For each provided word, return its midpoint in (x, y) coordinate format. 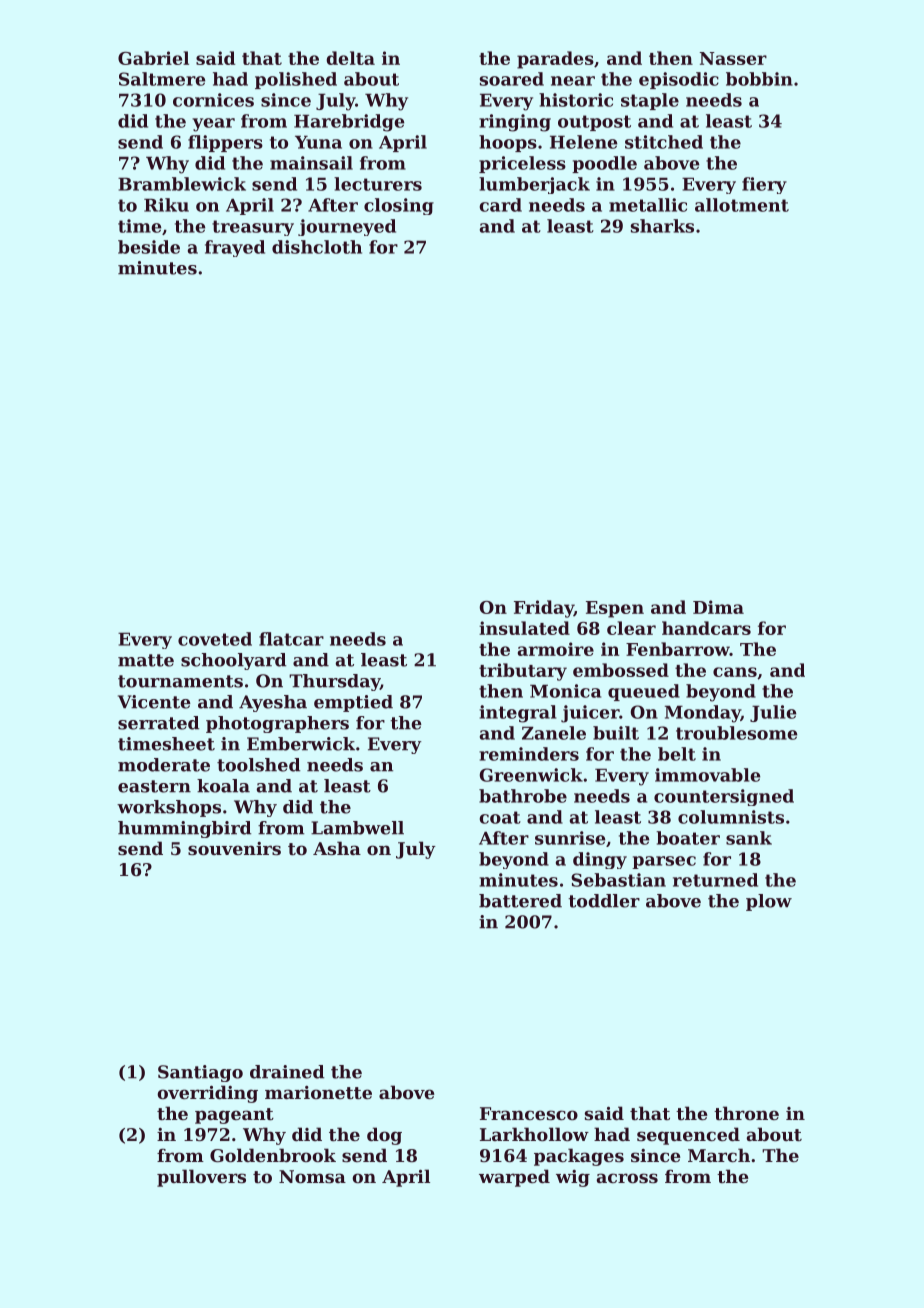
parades (555, 60)
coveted (215, 639)
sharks (662, 226)
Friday (544, 609)
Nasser (733, 58)
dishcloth (317, 247)
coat (500, 817)
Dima (718, 607)
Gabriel (153, 58)
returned (715, 880)
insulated (524, 628)
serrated (158, 723)
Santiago (200, 1073)
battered (520, 901)
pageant (234, 1116)
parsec (664, 862)
